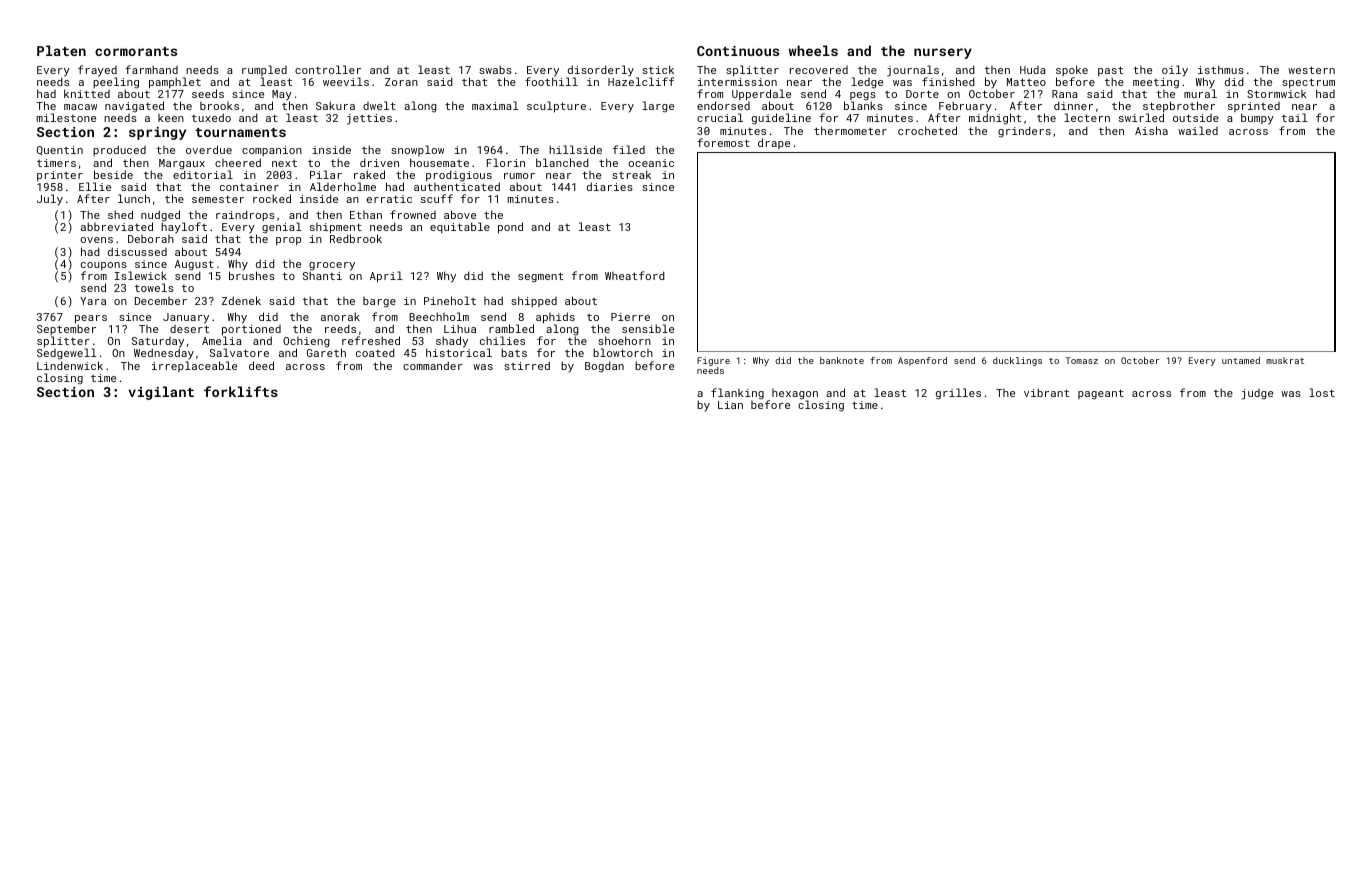 This image has height=887, width=1372. I want to click on pond, so click(510, 228).
